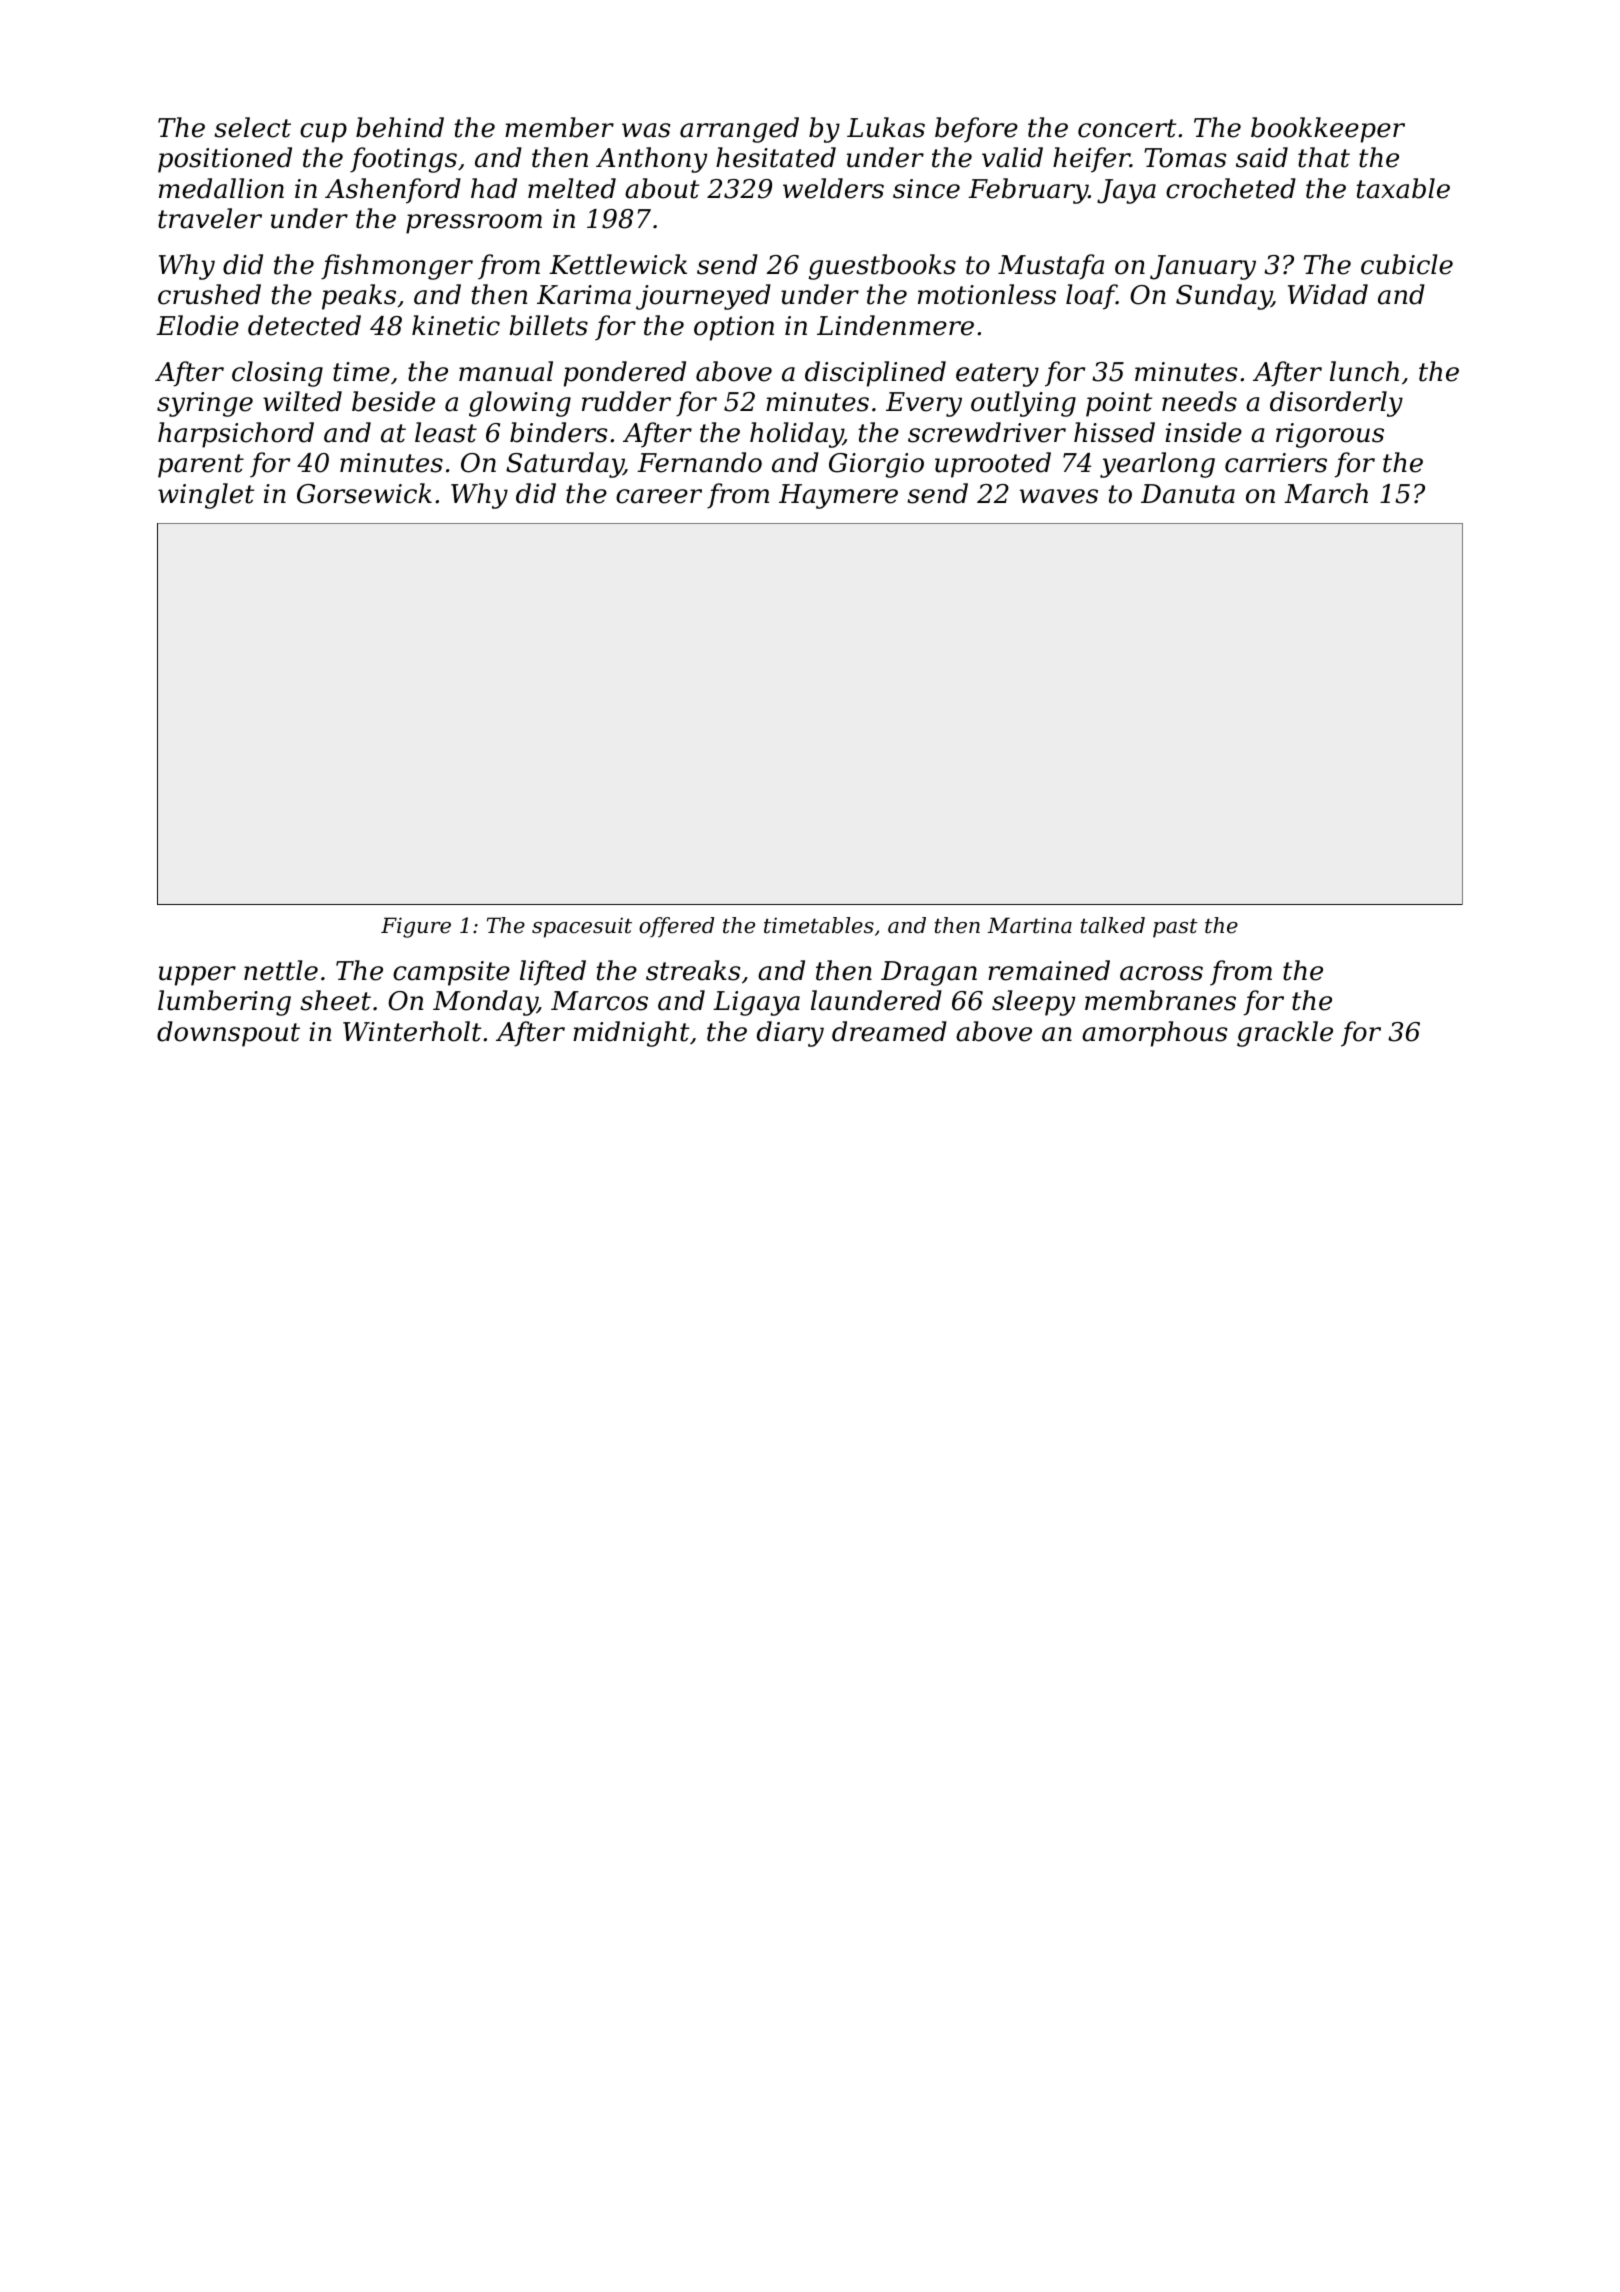  Describe the element at coordinates (1059, 496) in the screenshot. I see `waves` at that location.
